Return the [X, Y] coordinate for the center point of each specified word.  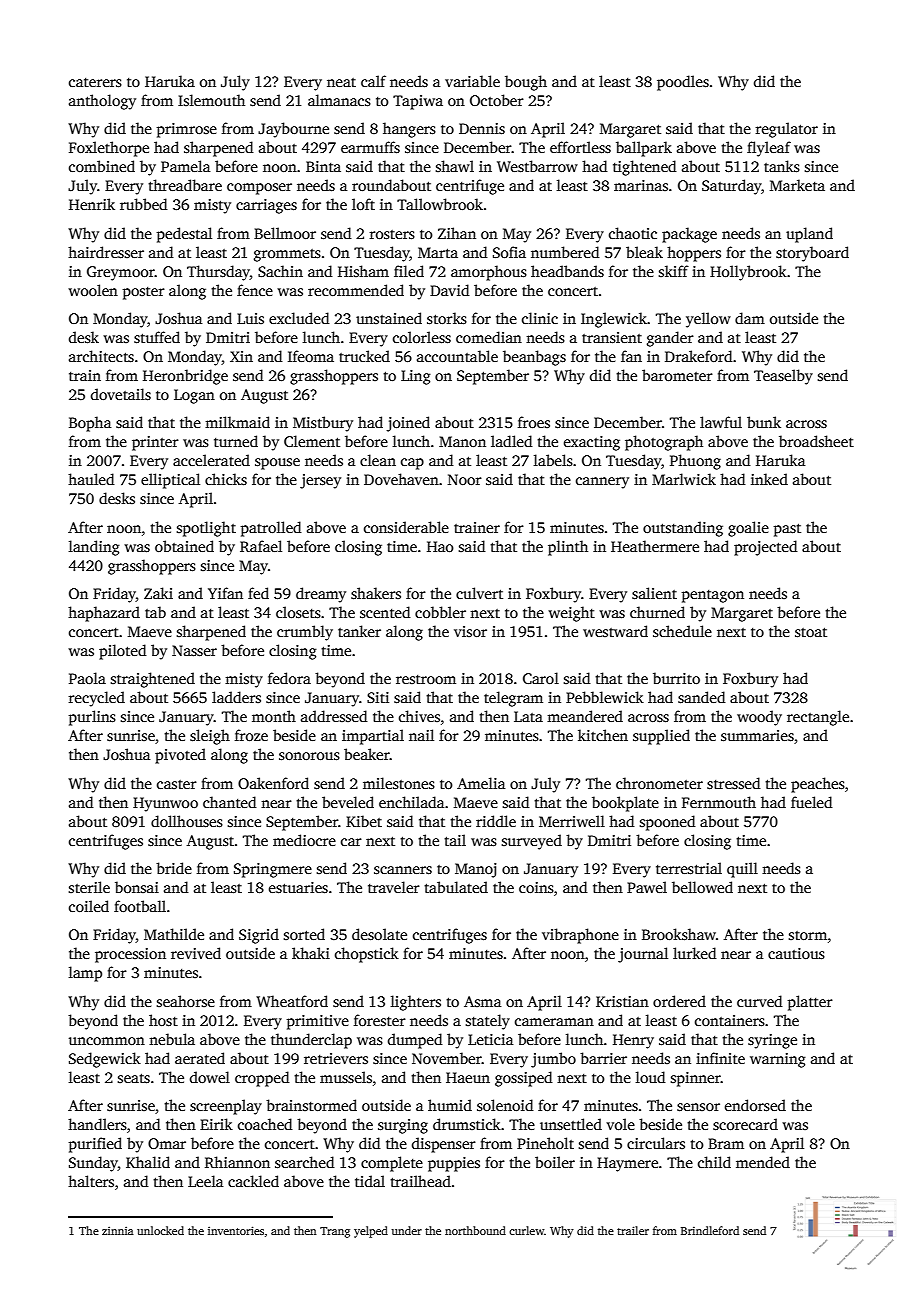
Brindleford [710, 1230]
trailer [633, 1230]
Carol [541, 678]
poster [144, 293]
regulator [787, 130]
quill [742, 870]
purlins [92, 718]
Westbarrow [537, 166]
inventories [236, 1230]
